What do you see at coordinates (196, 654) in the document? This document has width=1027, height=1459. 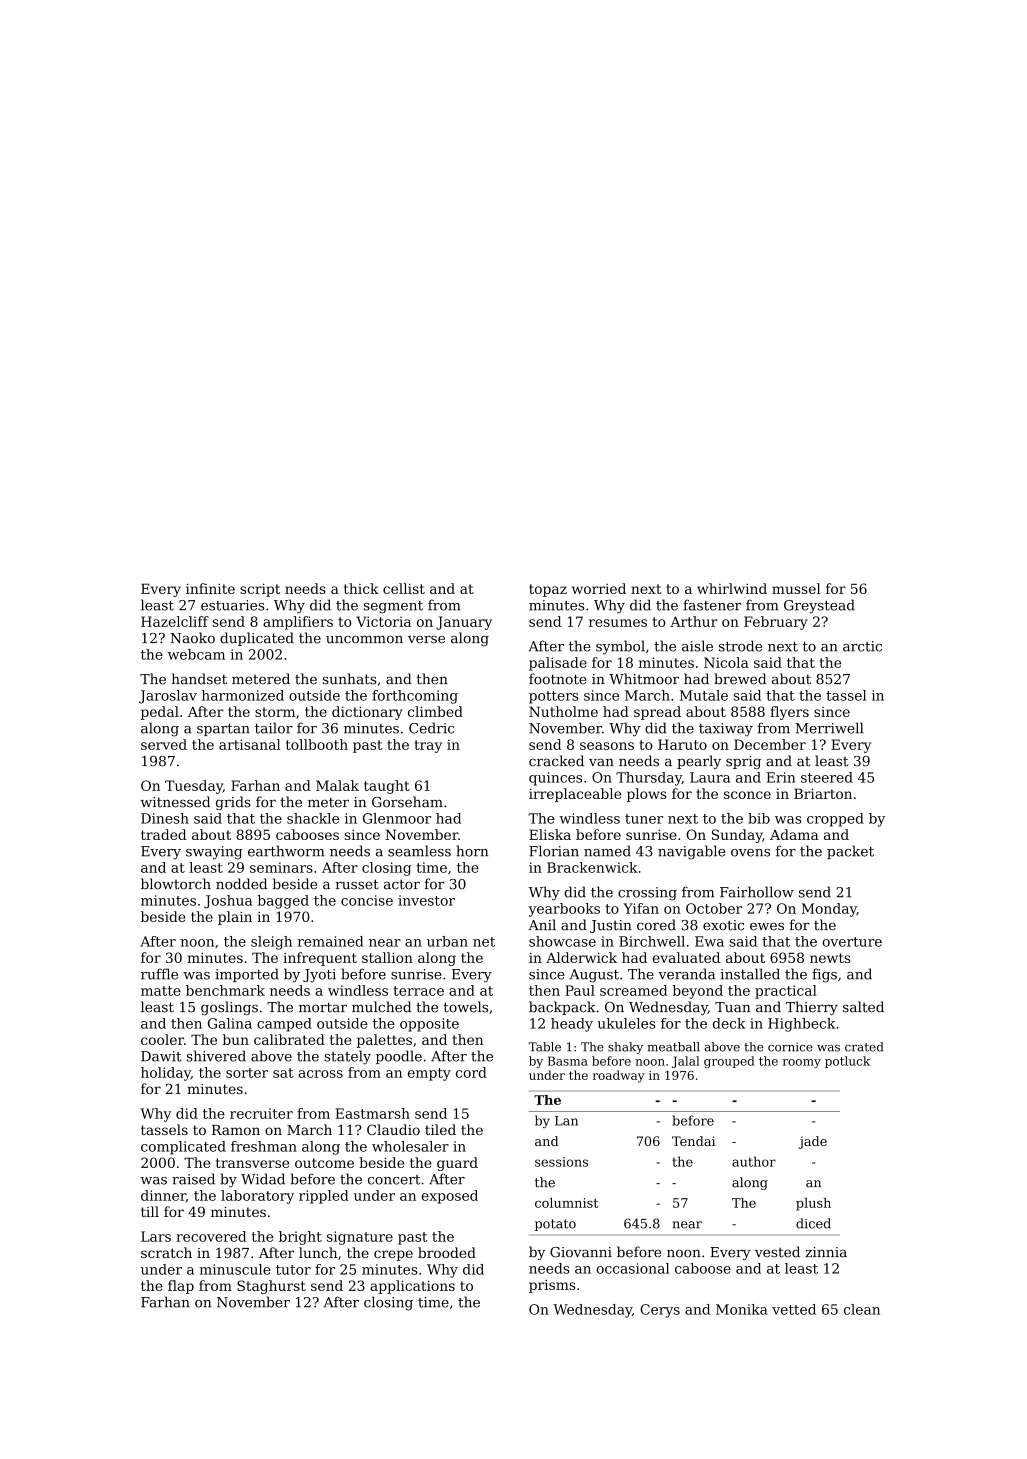 I see `webcam` at bounding box center [196, 654].
